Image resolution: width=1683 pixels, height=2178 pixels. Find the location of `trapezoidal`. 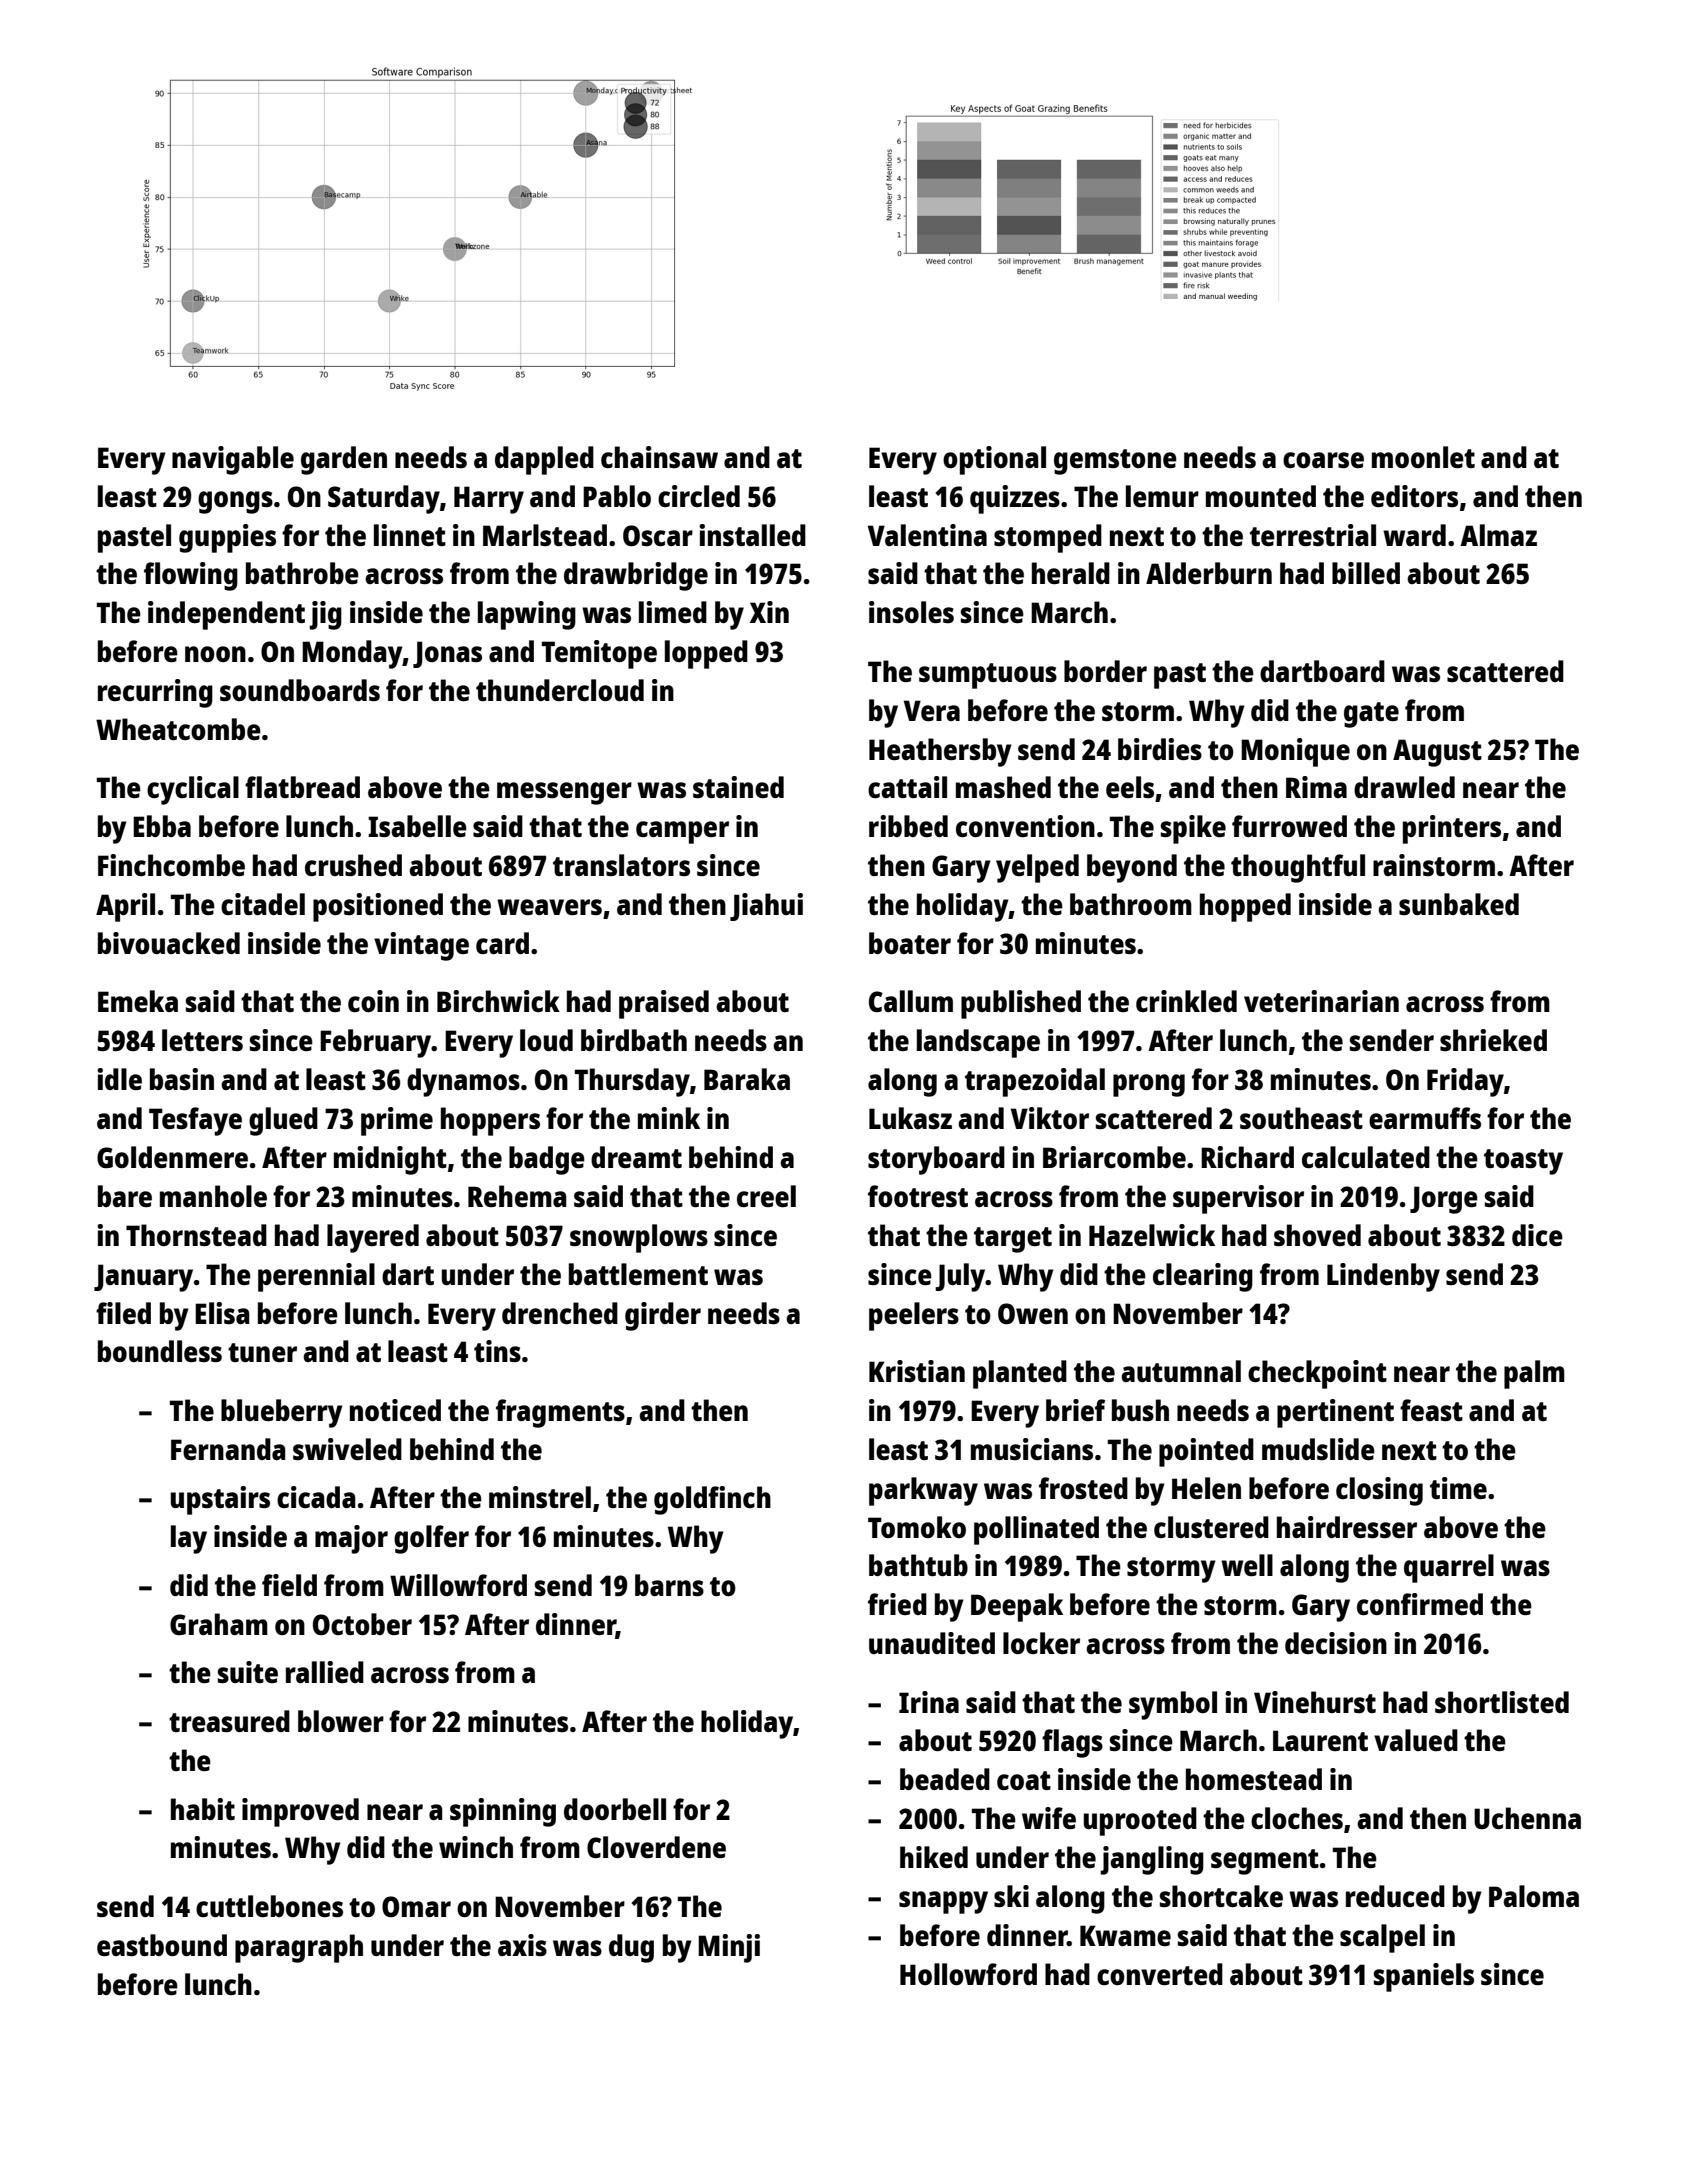

trapezoidal is located at coordinates (1035, 1082).
